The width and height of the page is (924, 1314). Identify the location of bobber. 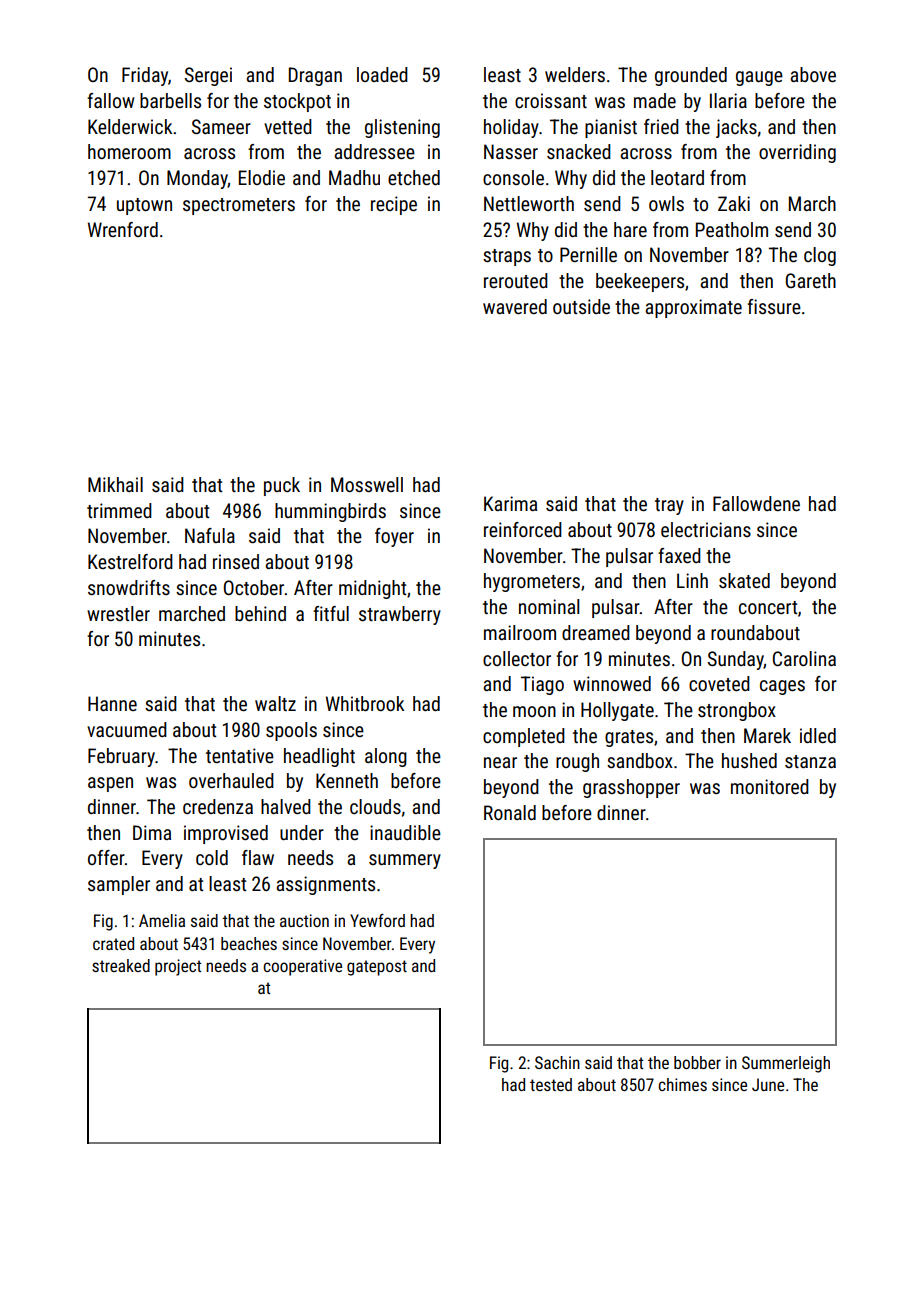
(697, 1062).
